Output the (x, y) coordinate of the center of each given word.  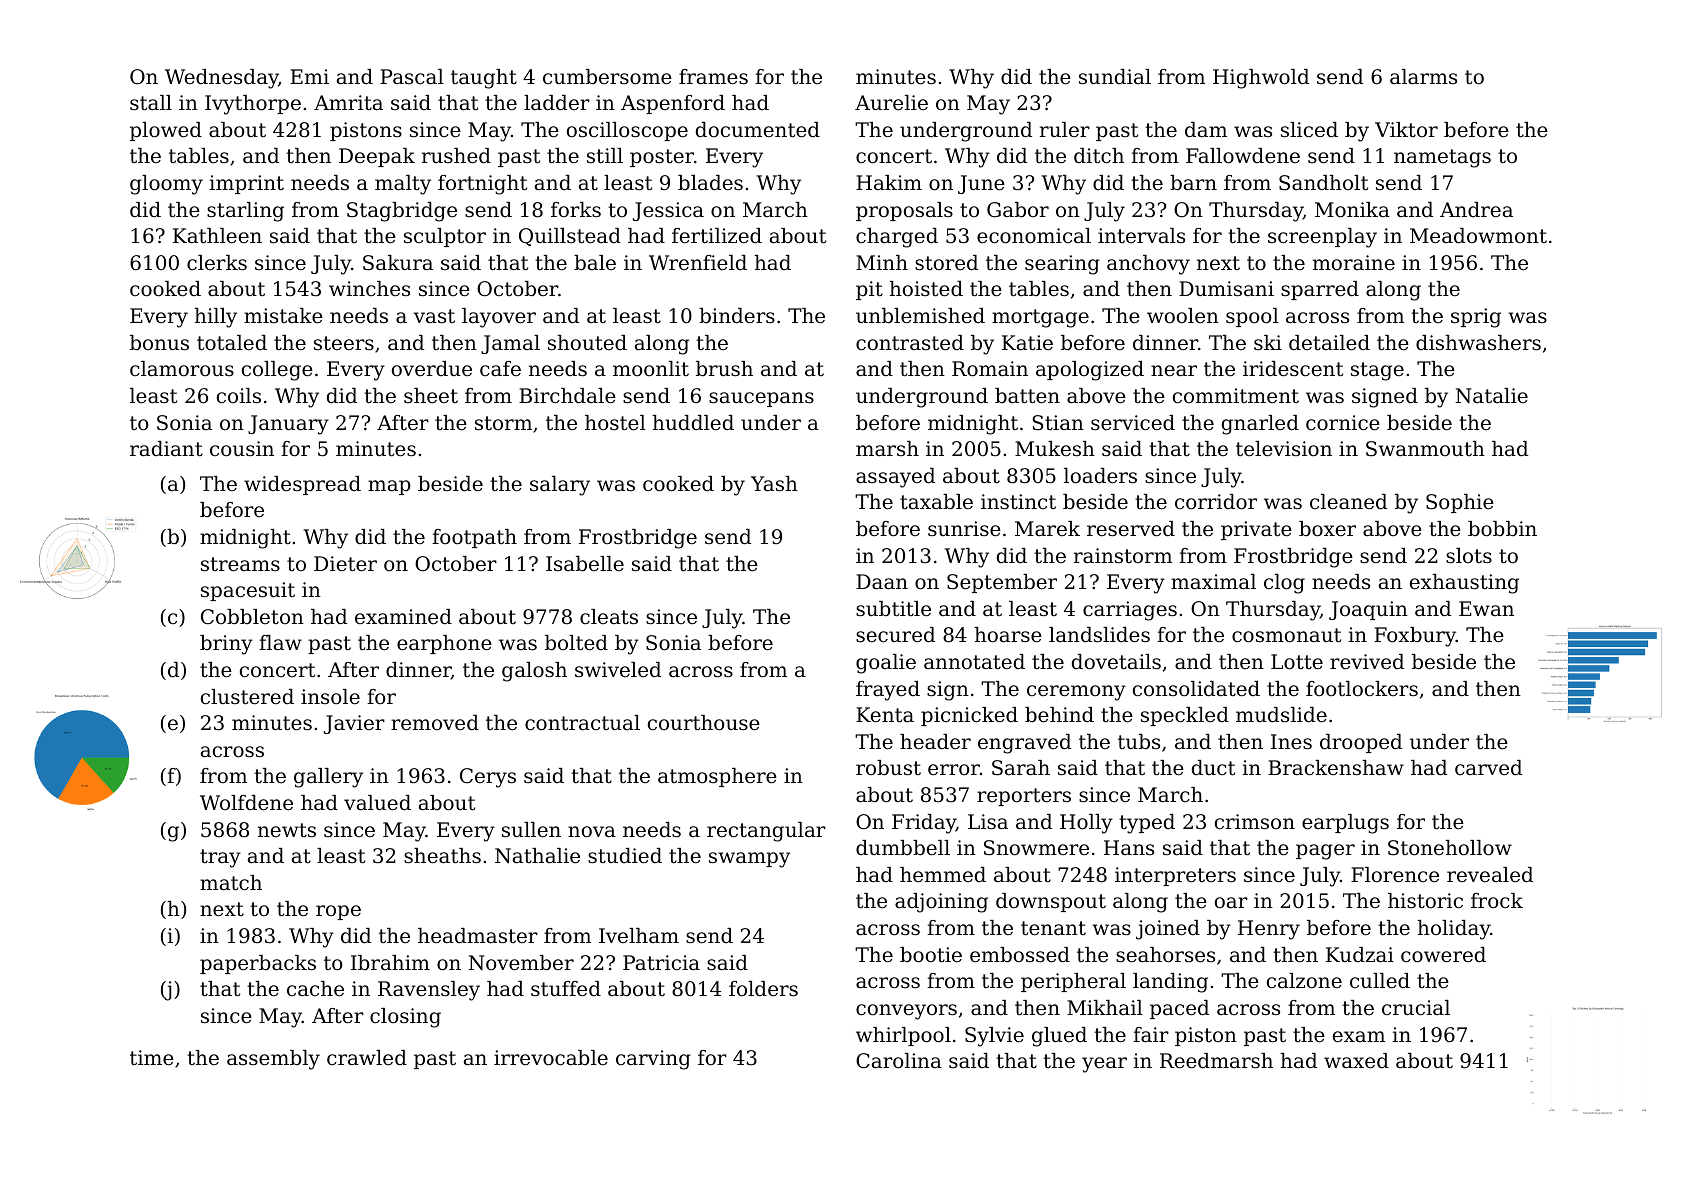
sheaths (442, 856)
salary (560, 486)
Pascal (412, 77)
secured (895, 635)
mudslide (1281, 715)
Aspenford (673, 104)
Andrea (1476, 210)
